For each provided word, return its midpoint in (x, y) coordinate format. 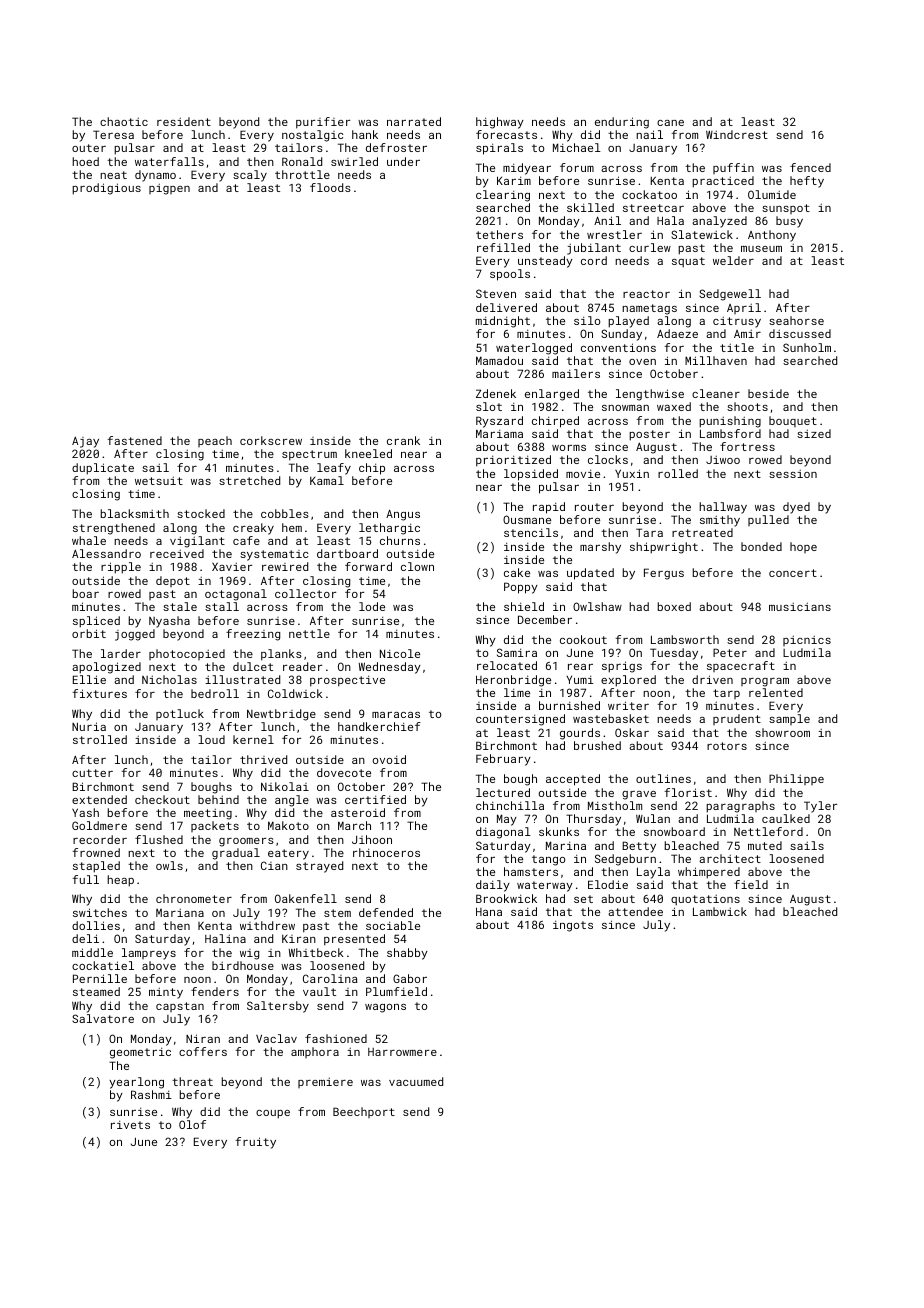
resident (184, 121)
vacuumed (416, 1081)
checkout (162, 799)
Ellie (89, 679)
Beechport (364, 1112)
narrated (414, 121)
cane (670, 123)
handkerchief (379, 726)
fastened (134, 440)
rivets (130, 1124)
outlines (663, 778)
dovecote (344, 772)
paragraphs (740, 807)
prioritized (513, 461)
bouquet (793, 421)
